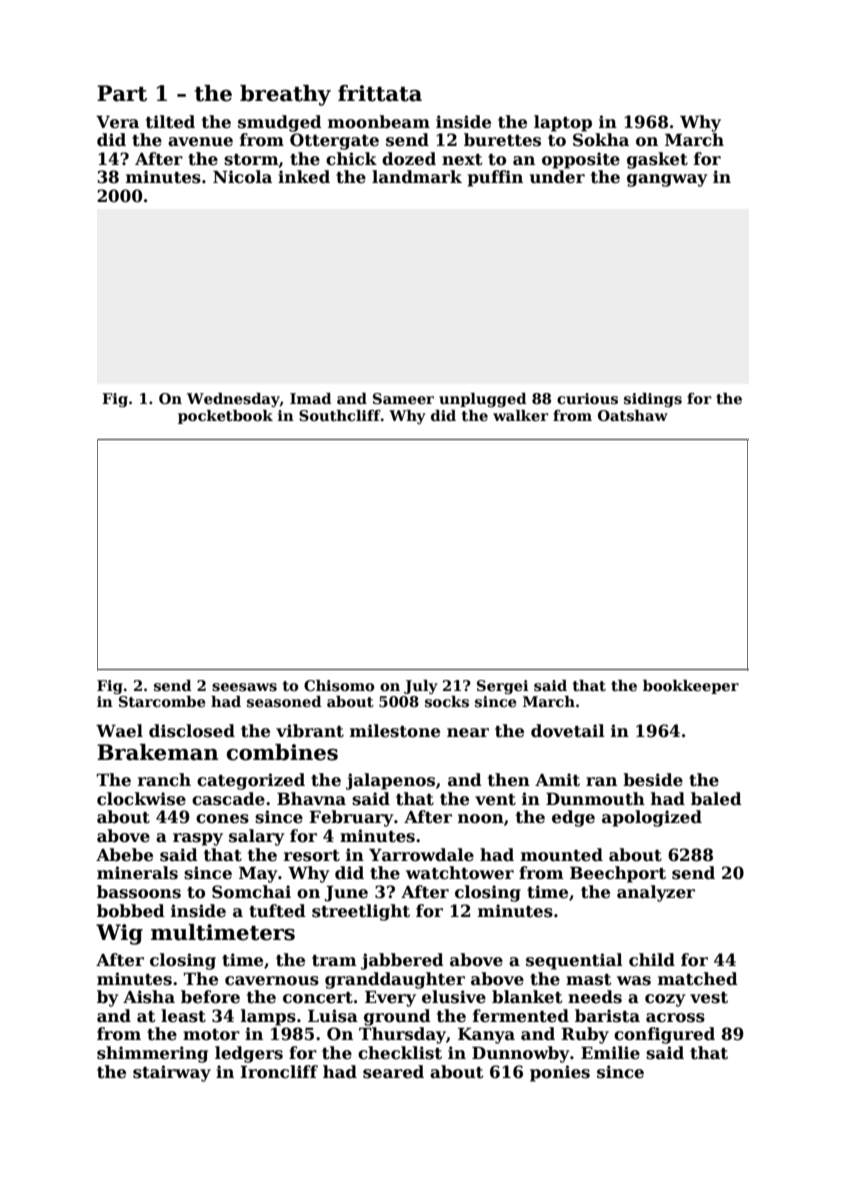  Describe the element at coordinates (633, 415) in the screenshot. I see `Oatshaw` at that location.
